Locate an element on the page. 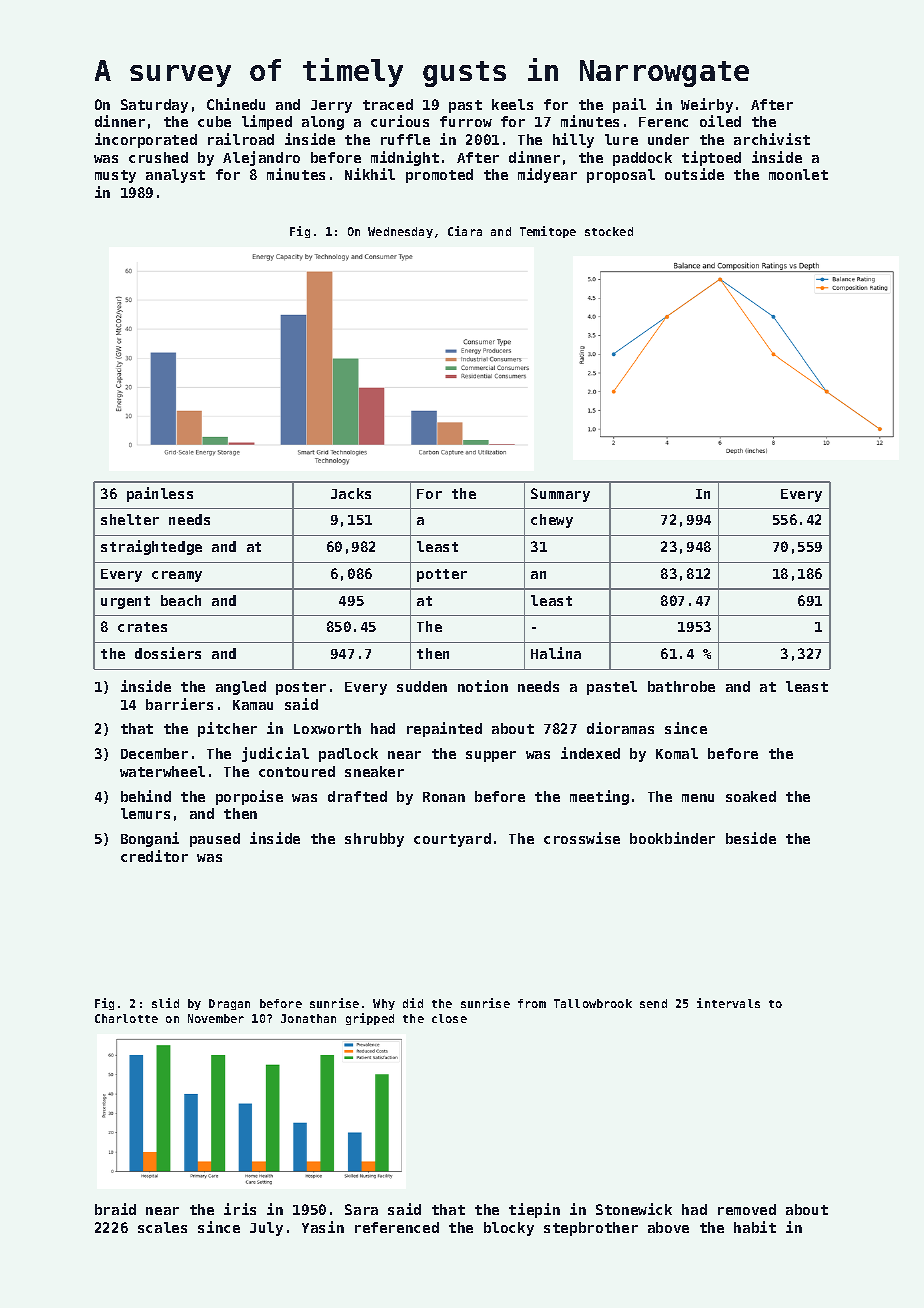 The height and width of the page is (1308, 924). dioramas is located at coordinates (620, 728).
